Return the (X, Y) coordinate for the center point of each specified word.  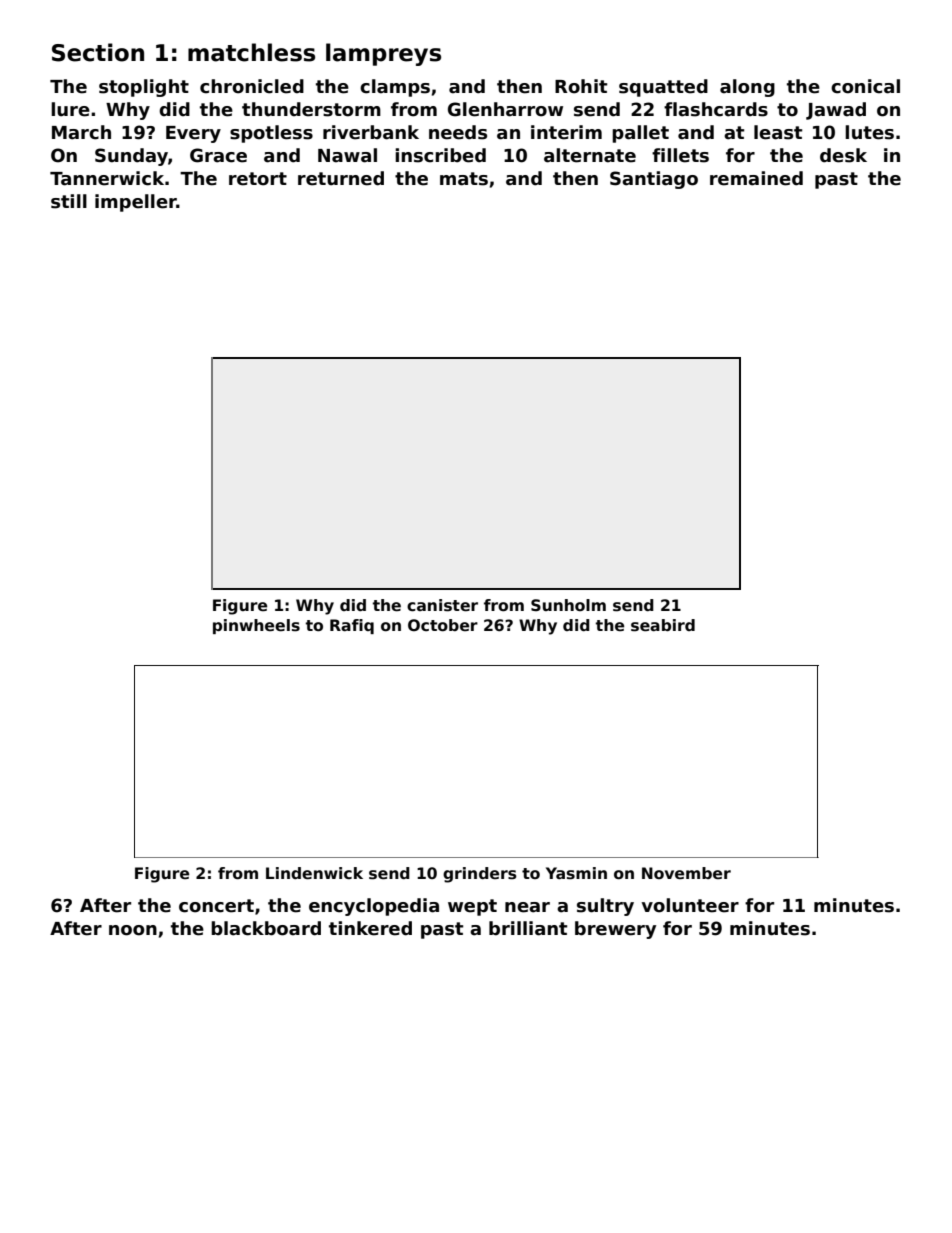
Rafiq (352, 626)
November (686, 873)
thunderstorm (311, 109)
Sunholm (568, 605)
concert (216, 906)
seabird (663, 625)
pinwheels (256, 626)
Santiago (654, 180)
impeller (136, 203)
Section (98, 52)
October (443, 625)
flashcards (716, 109)
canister (442, 605)
